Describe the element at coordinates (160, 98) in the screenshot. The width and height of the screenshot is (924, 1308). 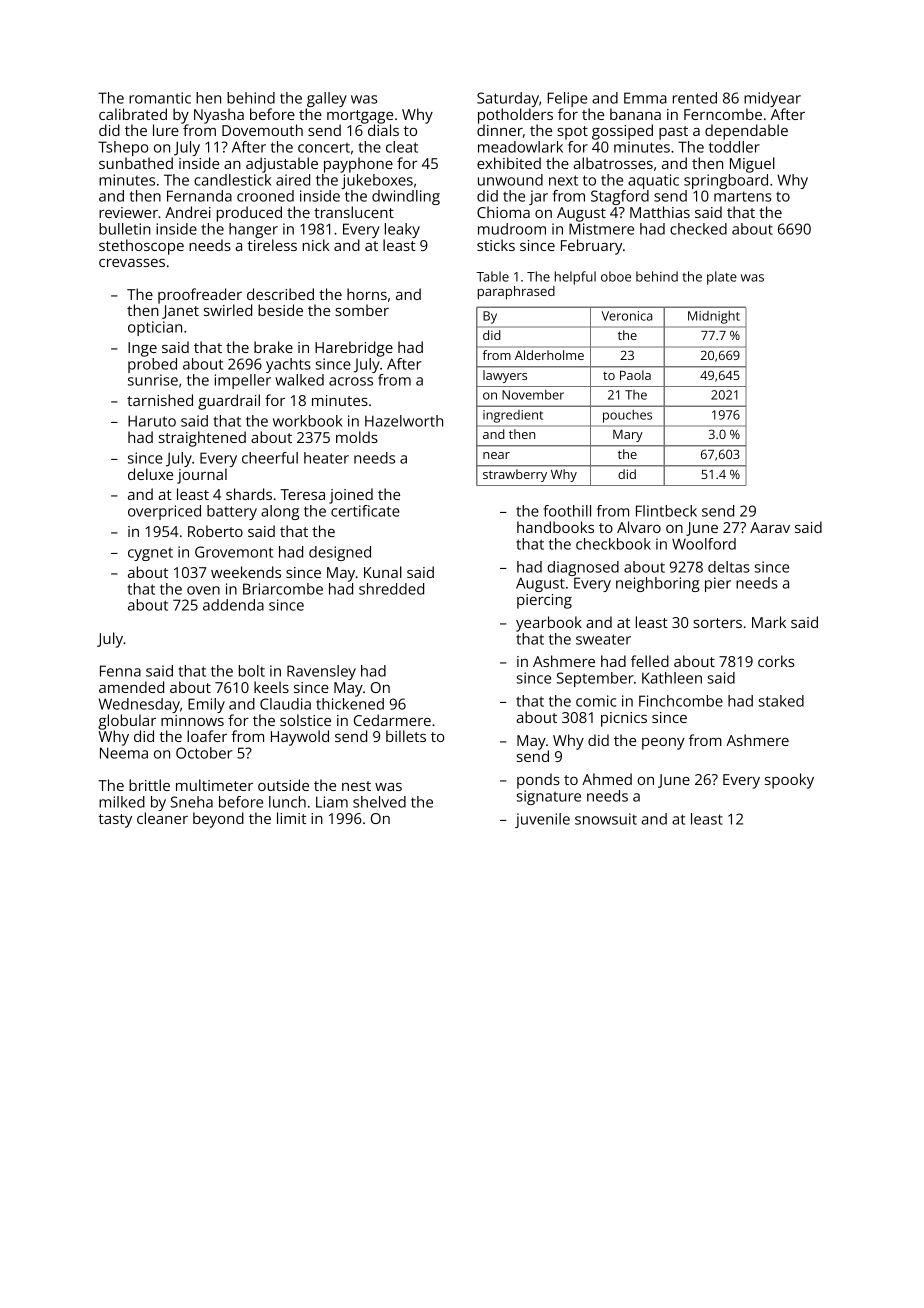
I see `romantic` at that location.
